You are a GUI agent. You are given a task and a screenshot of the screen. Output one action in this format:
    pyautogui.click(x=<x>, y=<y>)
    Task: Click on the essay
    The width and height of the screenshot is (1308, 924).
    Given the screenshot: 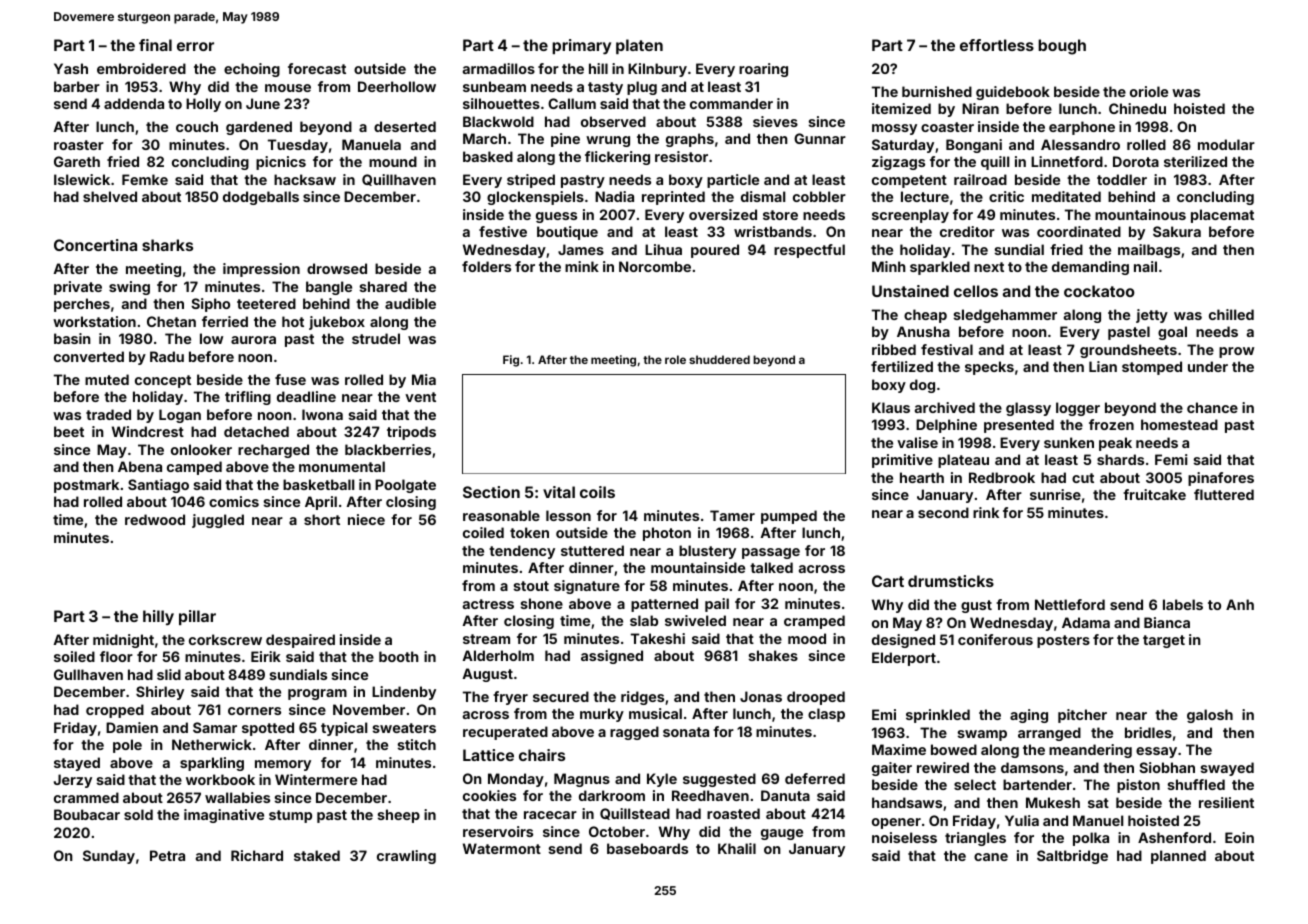 What is the action you would take?
    pyautogui.click(x=1156, y=752)
